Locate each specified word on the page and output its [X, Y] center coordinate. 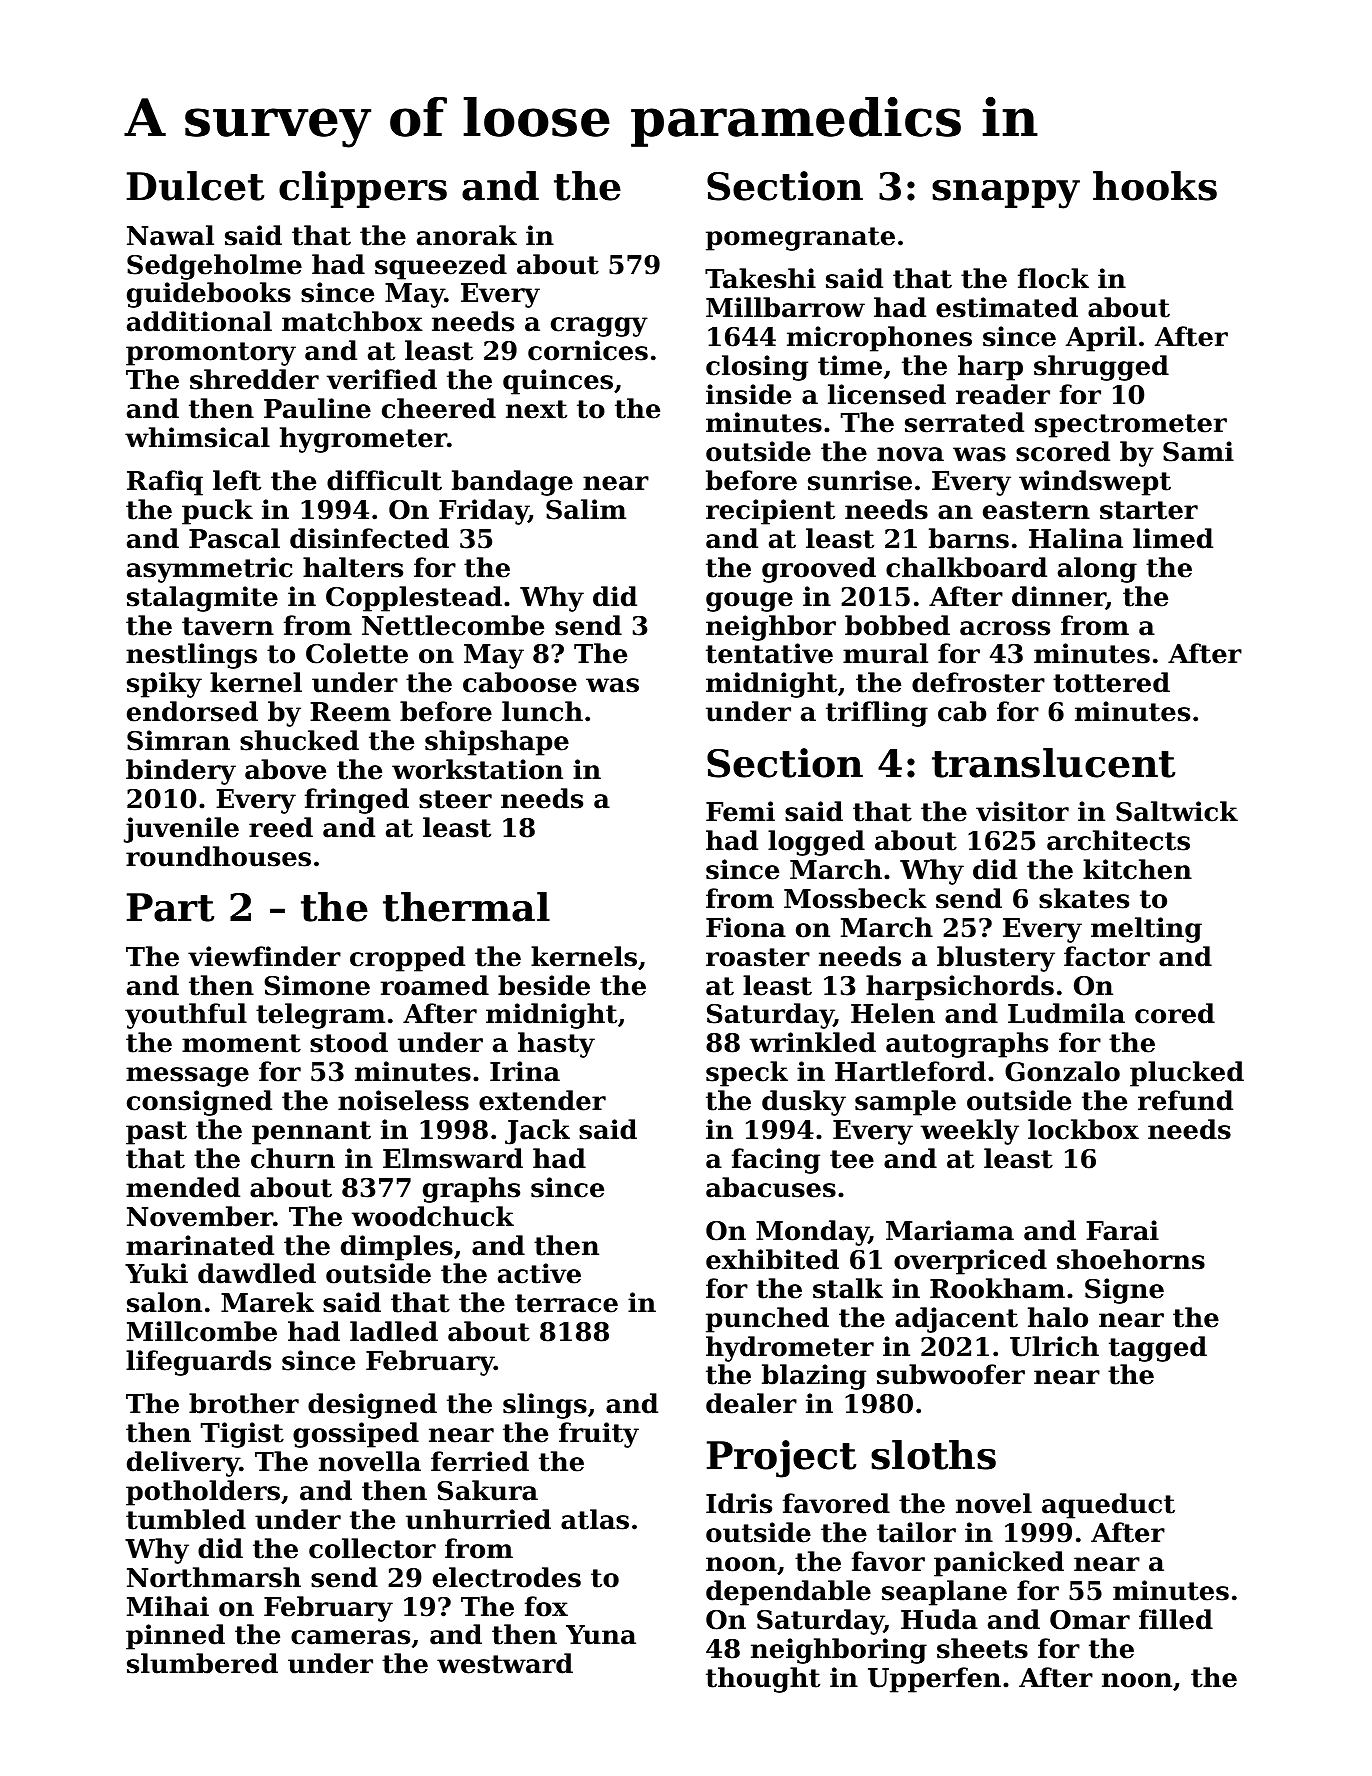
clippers [363, 189]
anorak [467, 235]
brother [244, 1403]
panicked [999, 1564]
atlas [595, 1519]
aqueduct [1108, 1506]
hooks [1155, 186]
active [539, 1273]
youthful [186, 1016]
